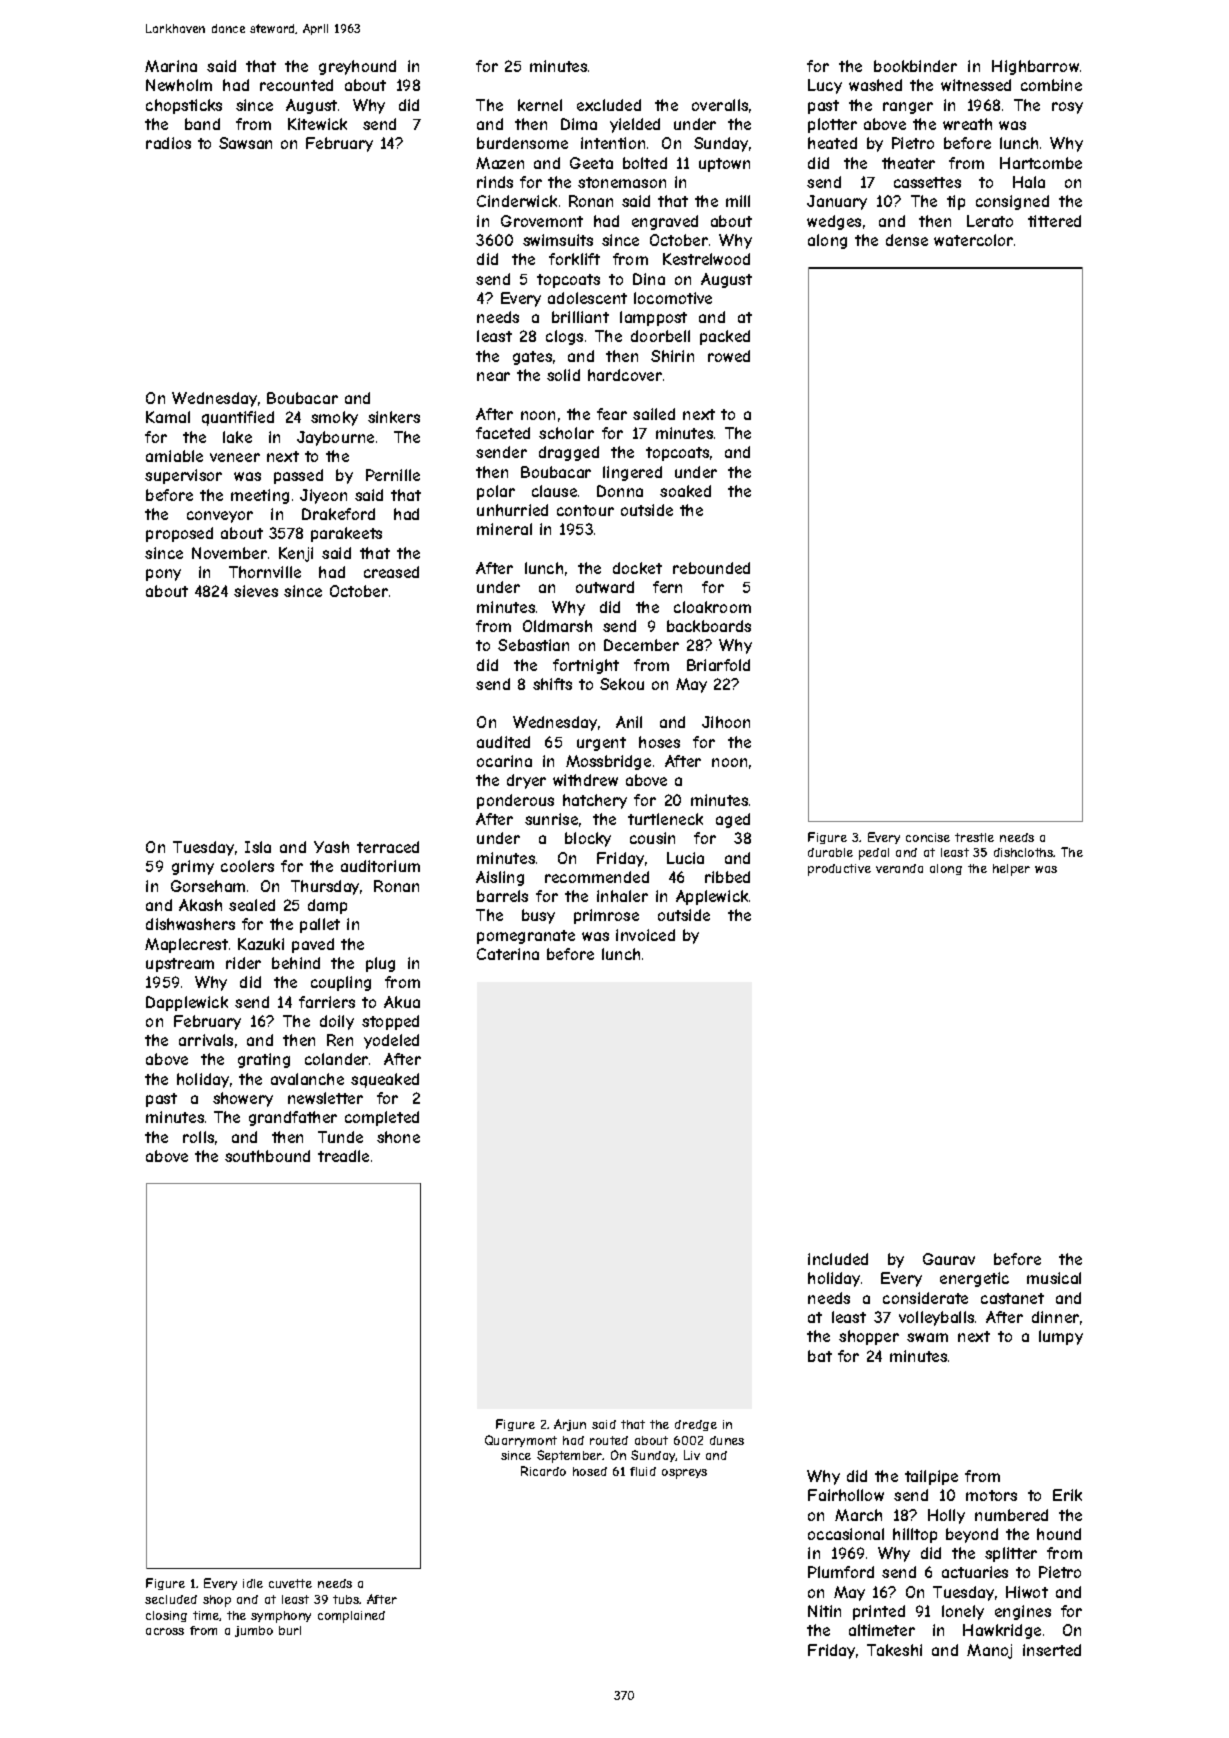  Describe the element at coordinates (171, 66) in the screenshot. I see `Marina` at that location.
